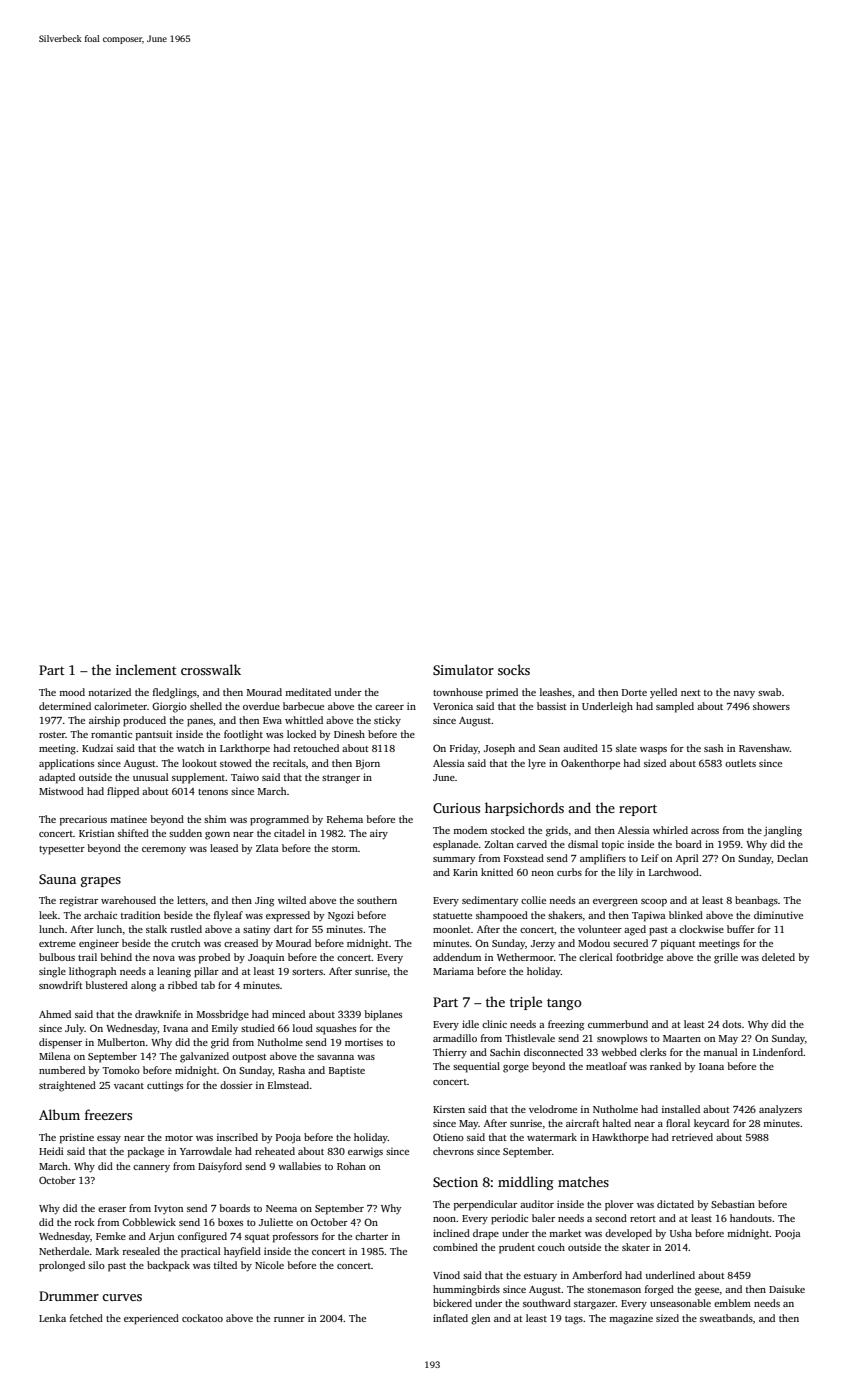 The width and height of the screenshot is (849, 1400). I want to click on dispenser, so click(60, 1043).
